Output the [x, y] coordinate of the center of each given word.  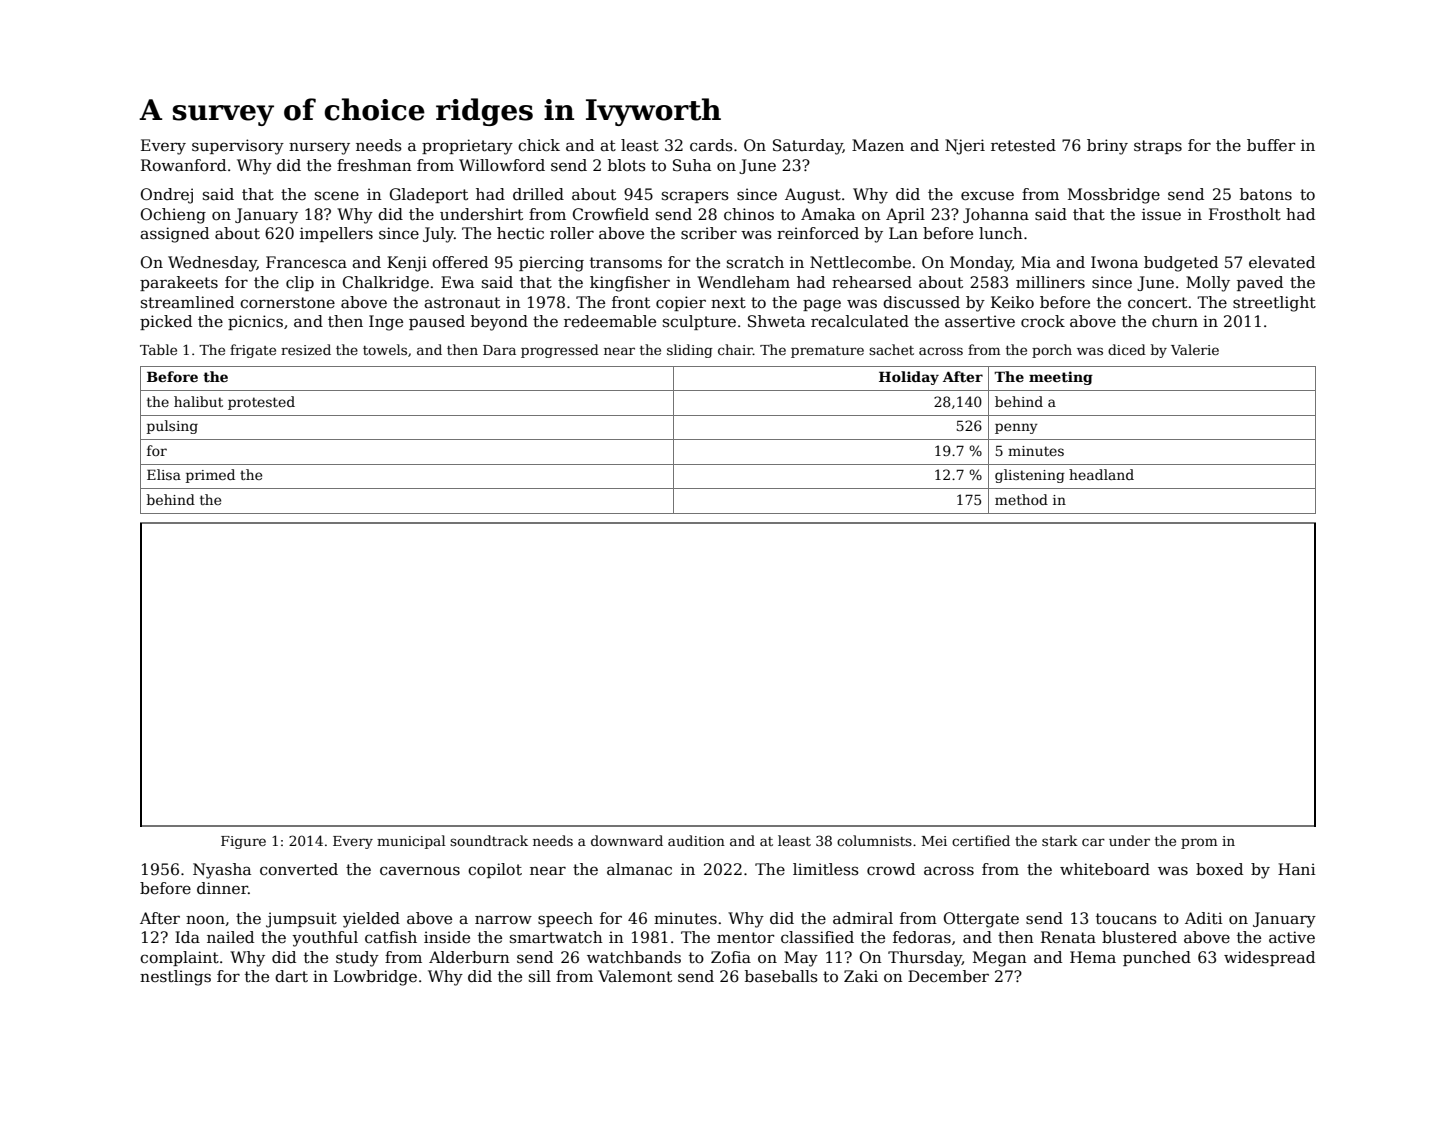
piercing [551, 264]
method [1021, 499]
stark [1060, 840]
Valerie [1195, 349]
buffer [1271, 145]
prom [1199, 843]
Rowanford [183, 165]
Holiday [909, 378]
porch [1052, 351]
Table [158, 349]
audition [696, 840]
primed [210, 476]
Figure [243, 842]
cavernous [420, 871]
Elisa [164, 474]
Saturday [808, 147]
